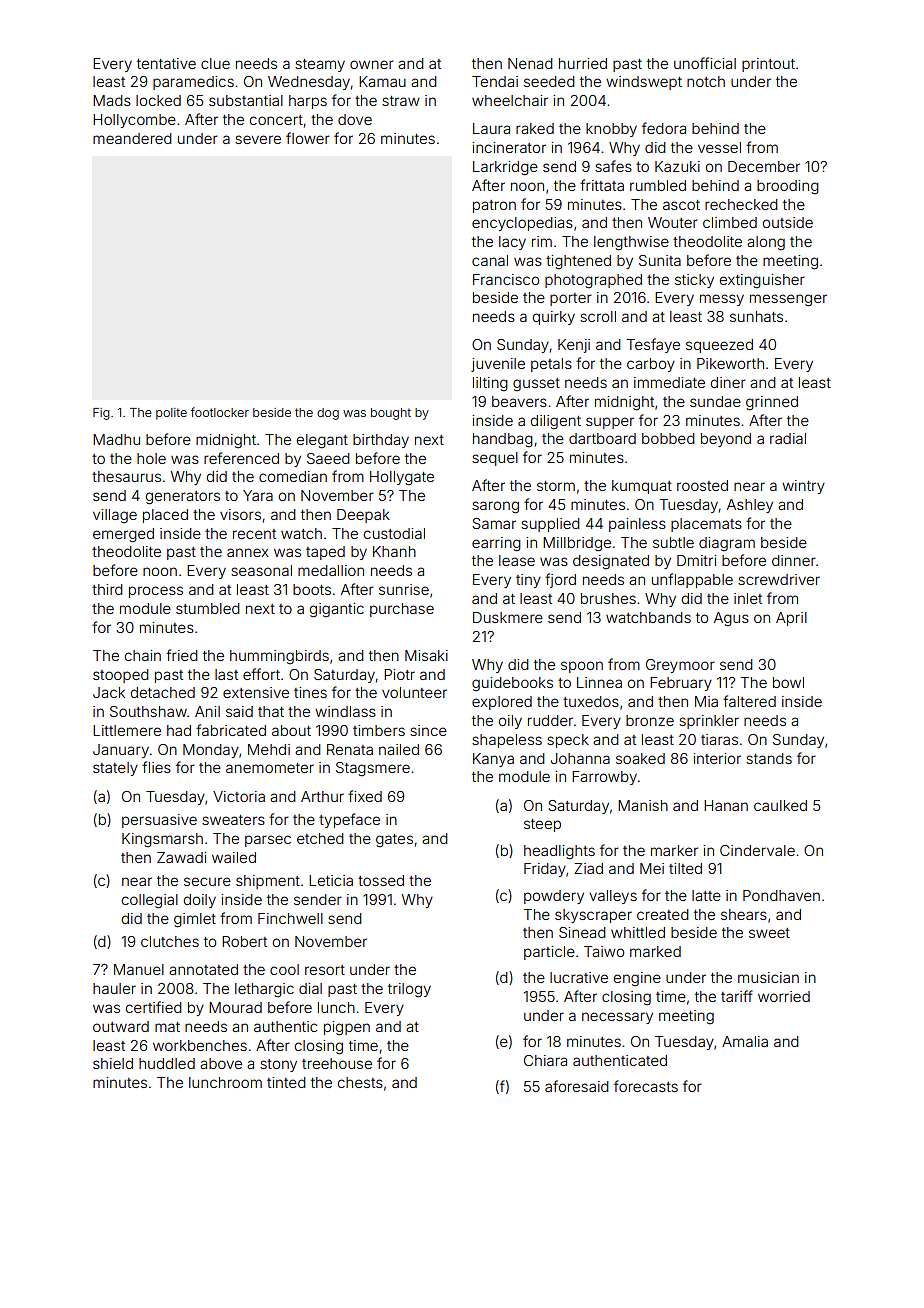 The width and height of the page is (924, 1308). Describe the element at coordinates (530, 63) in the page. I see `Nenad` at that location.
